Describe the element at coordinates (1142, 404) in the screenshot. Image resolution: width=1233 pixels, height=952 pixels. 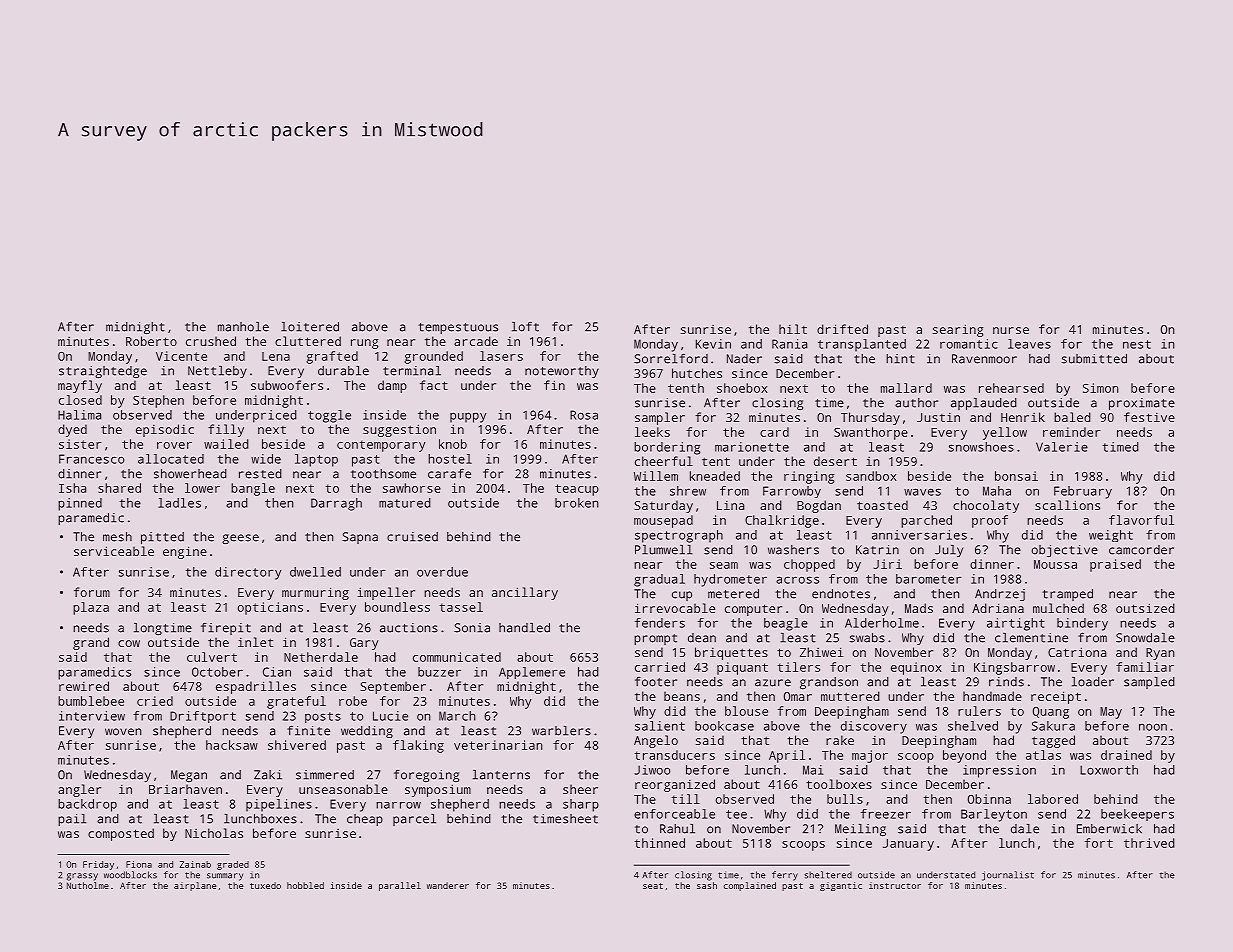
I see `proximate` at that location.
